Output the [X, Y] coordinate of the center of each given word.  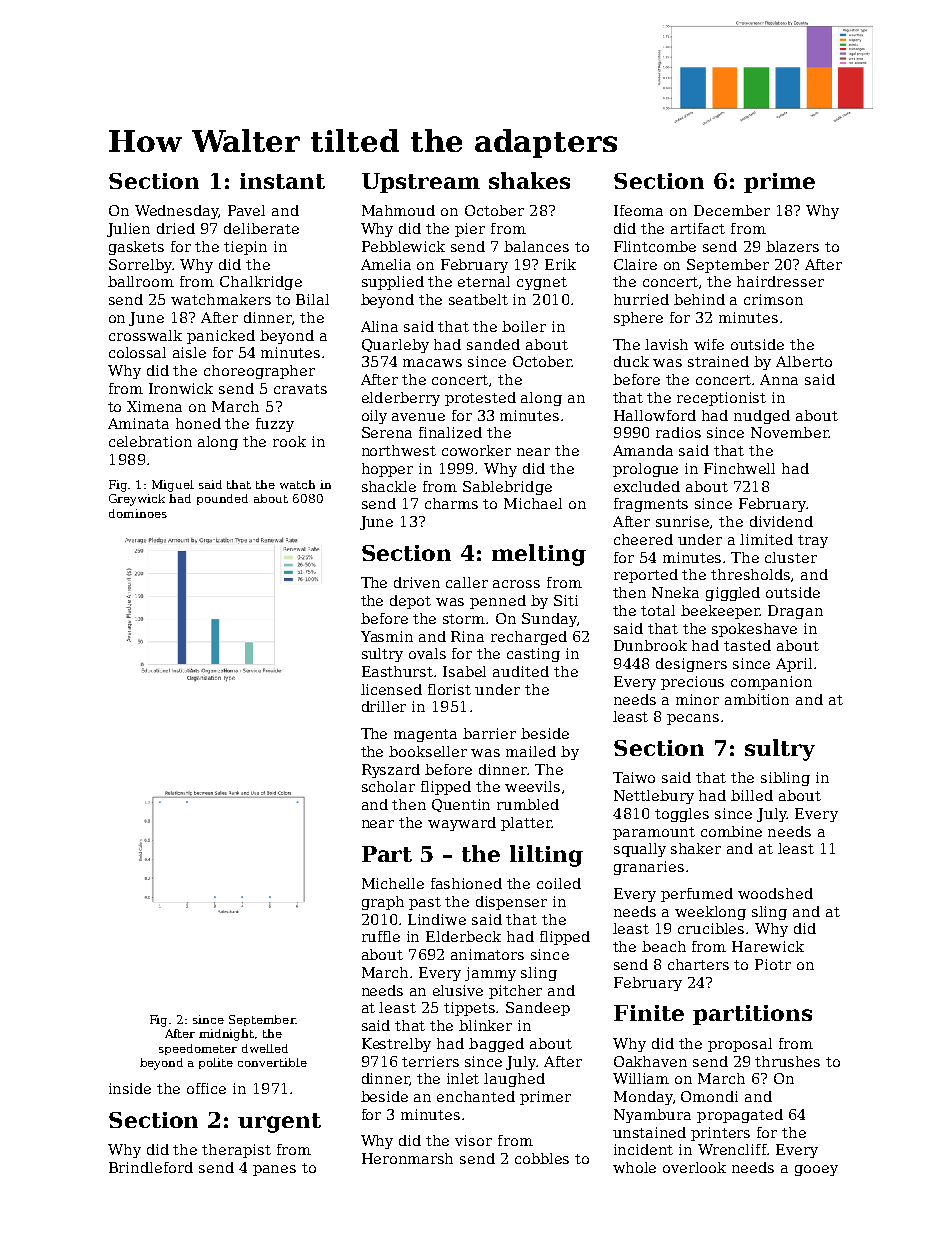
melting [539, 555]
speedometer [198, 1049]
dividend [781, 521]
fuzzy [275, 425]
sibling [785, 779]
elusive [458, 990]
